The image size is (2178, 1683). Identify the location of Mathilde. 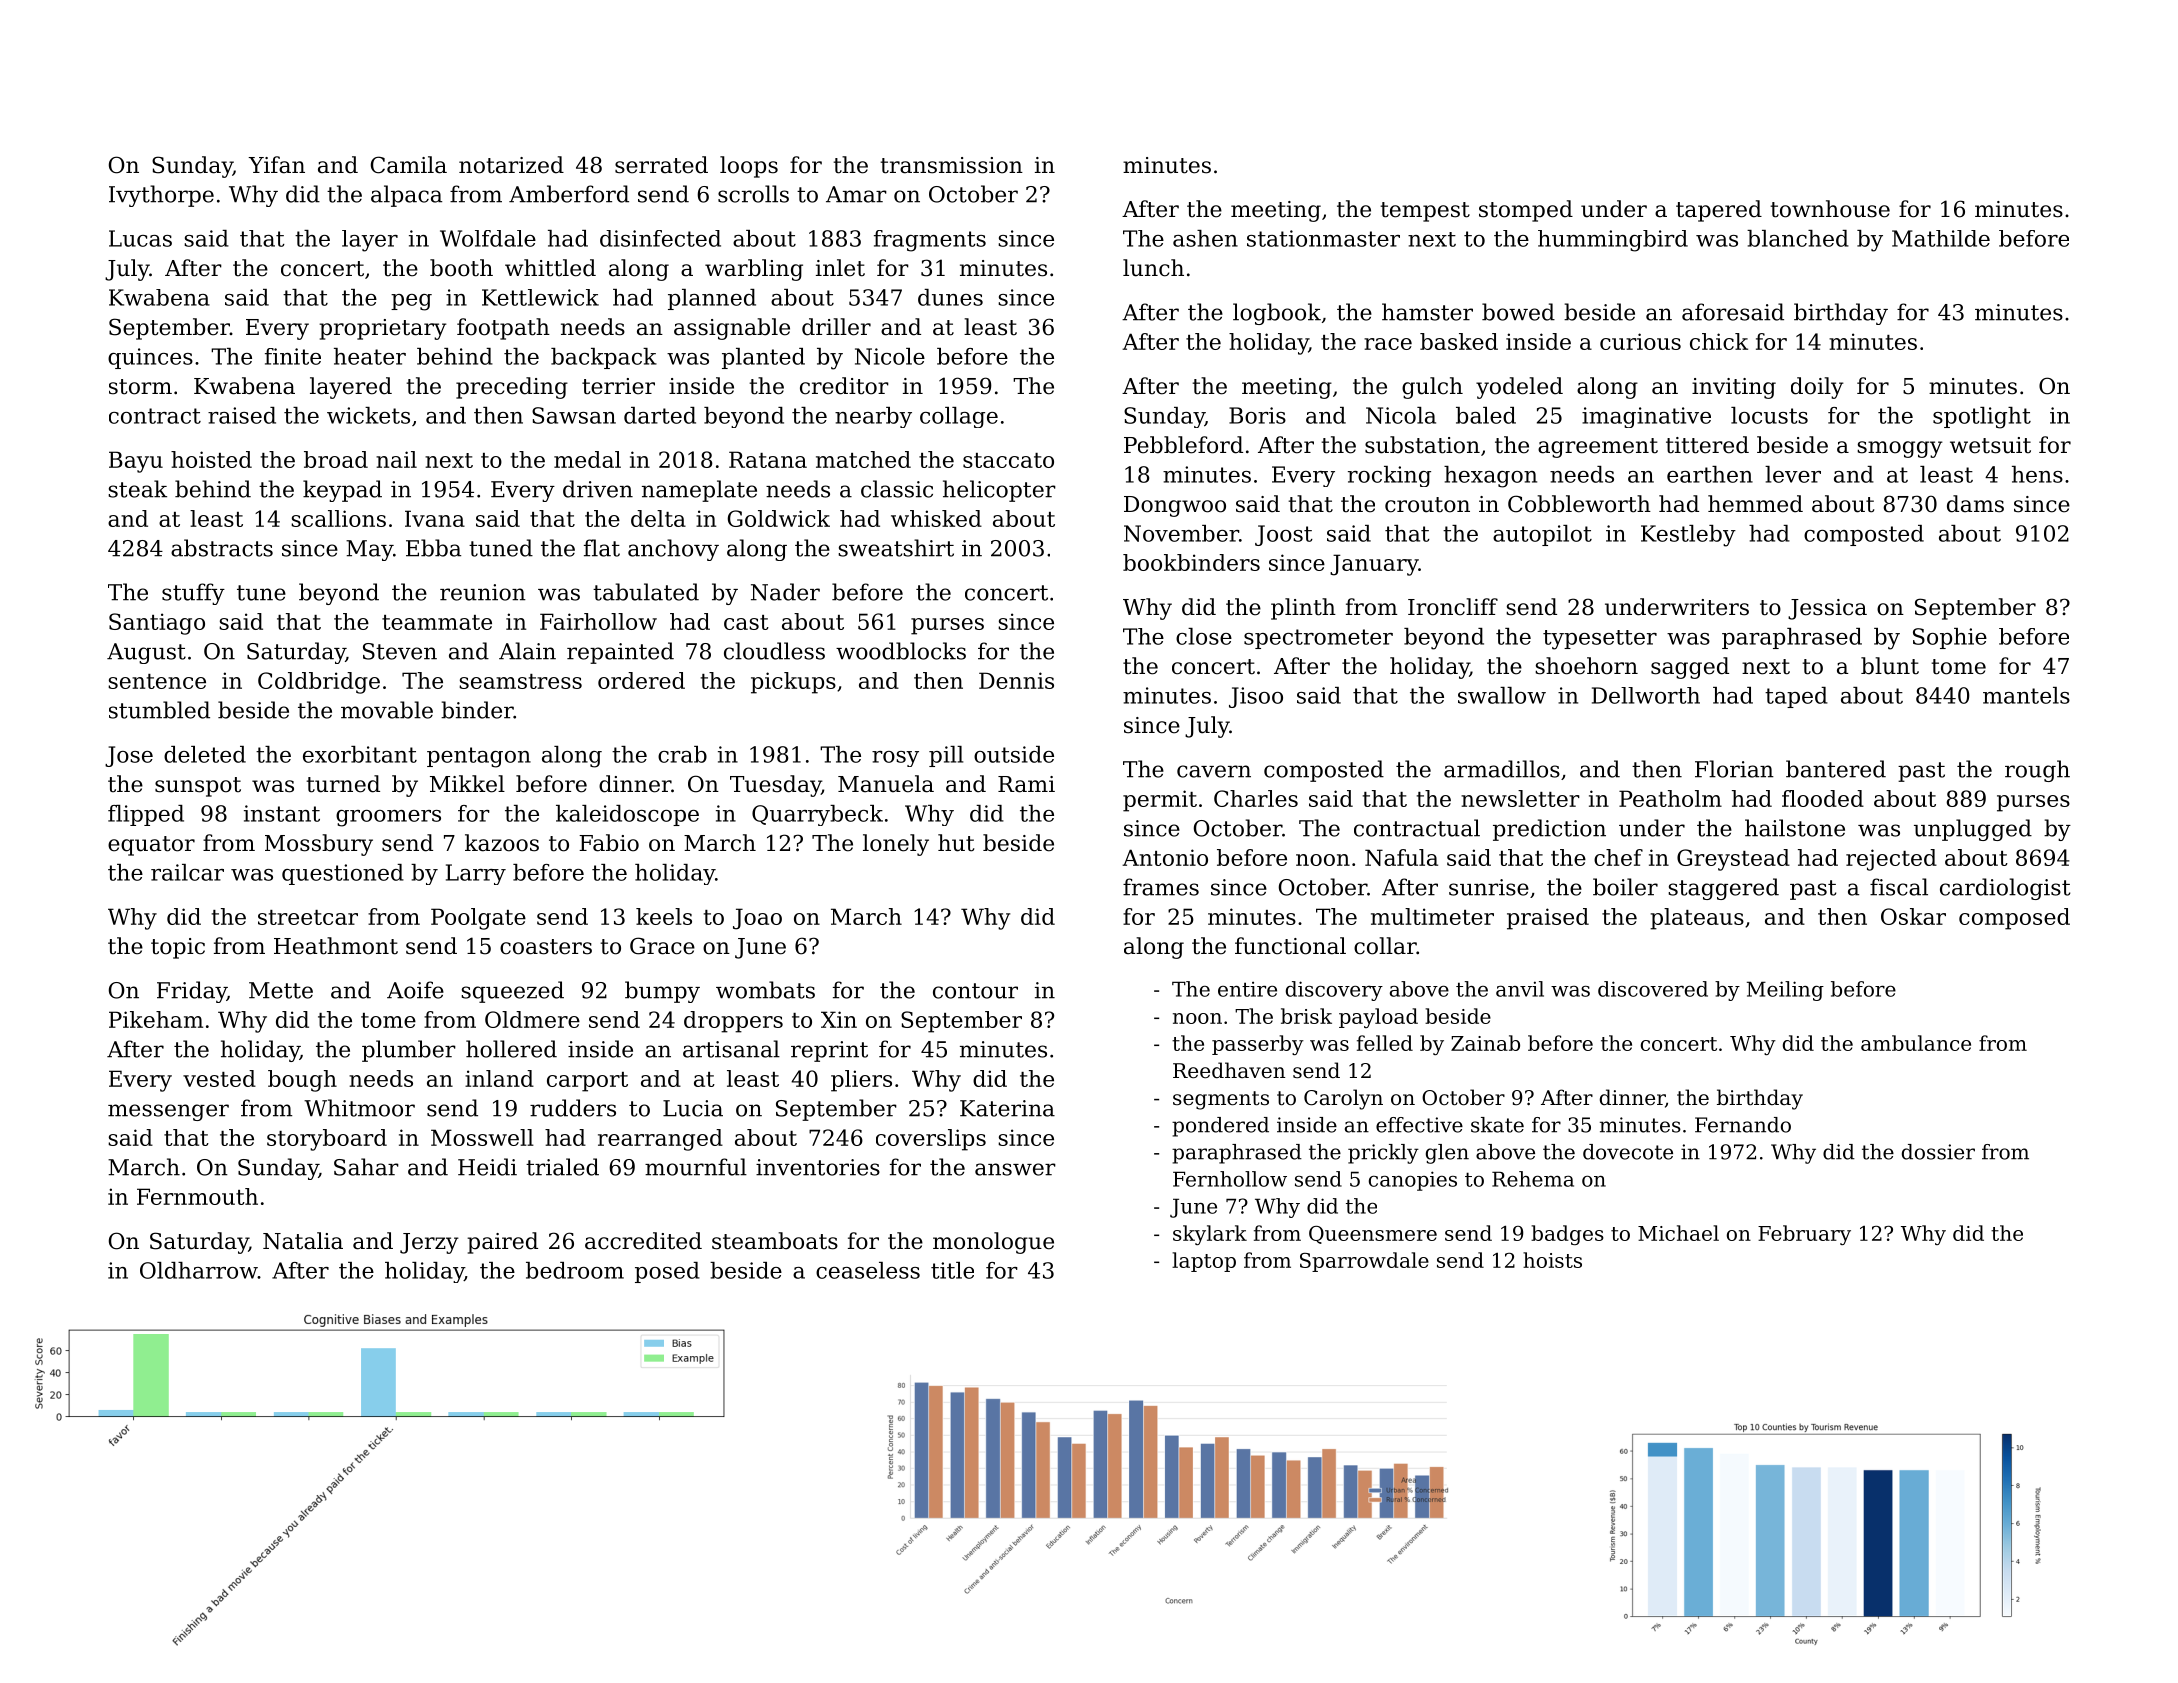
(1941, 238).
